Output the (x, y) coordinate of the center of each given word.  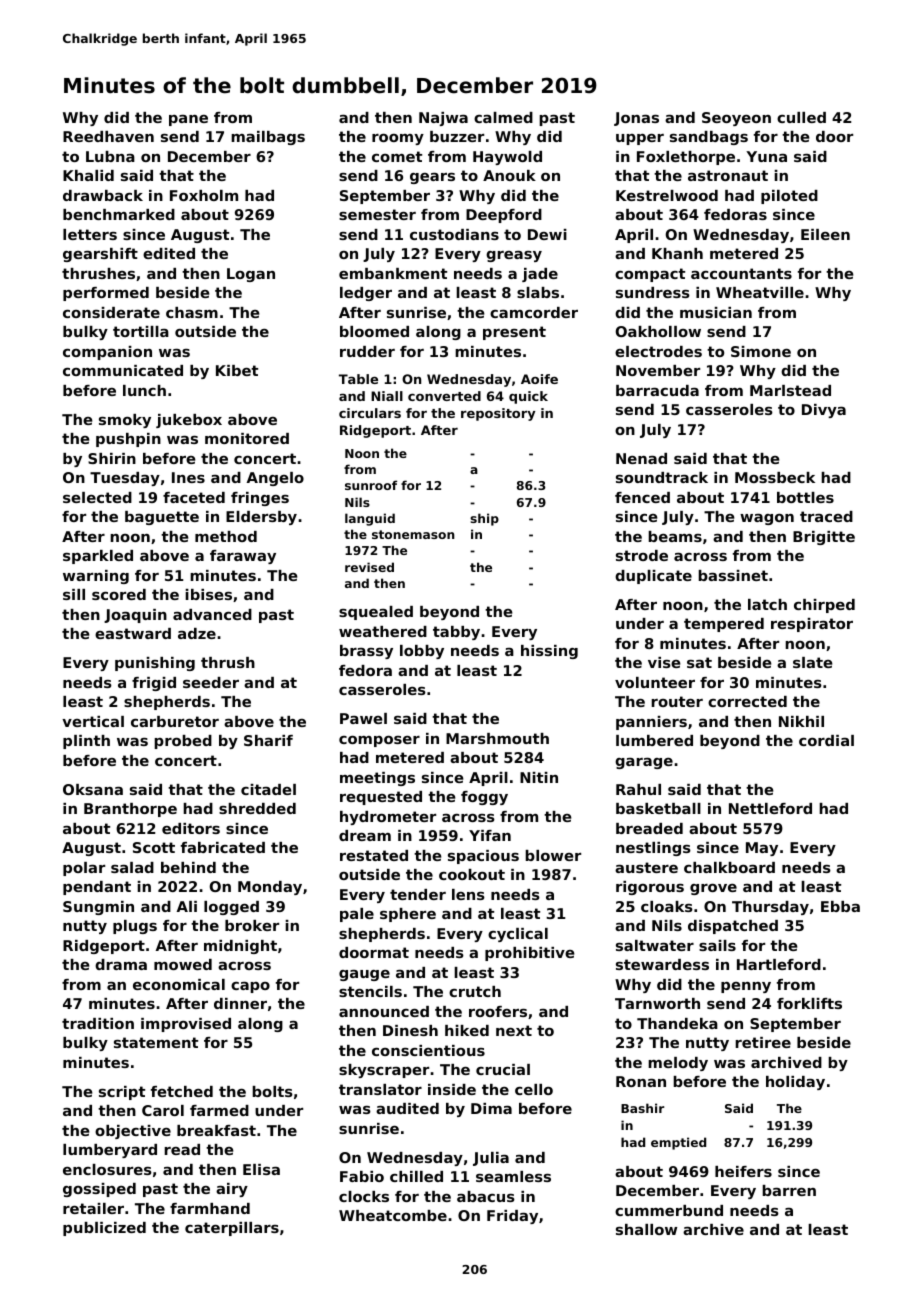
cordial (826, 740)
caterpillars (232, 1229)
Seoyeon (736, 119)
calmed (503, 117)
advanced (212, 614)
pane (188, 120)
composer (379, 741)
